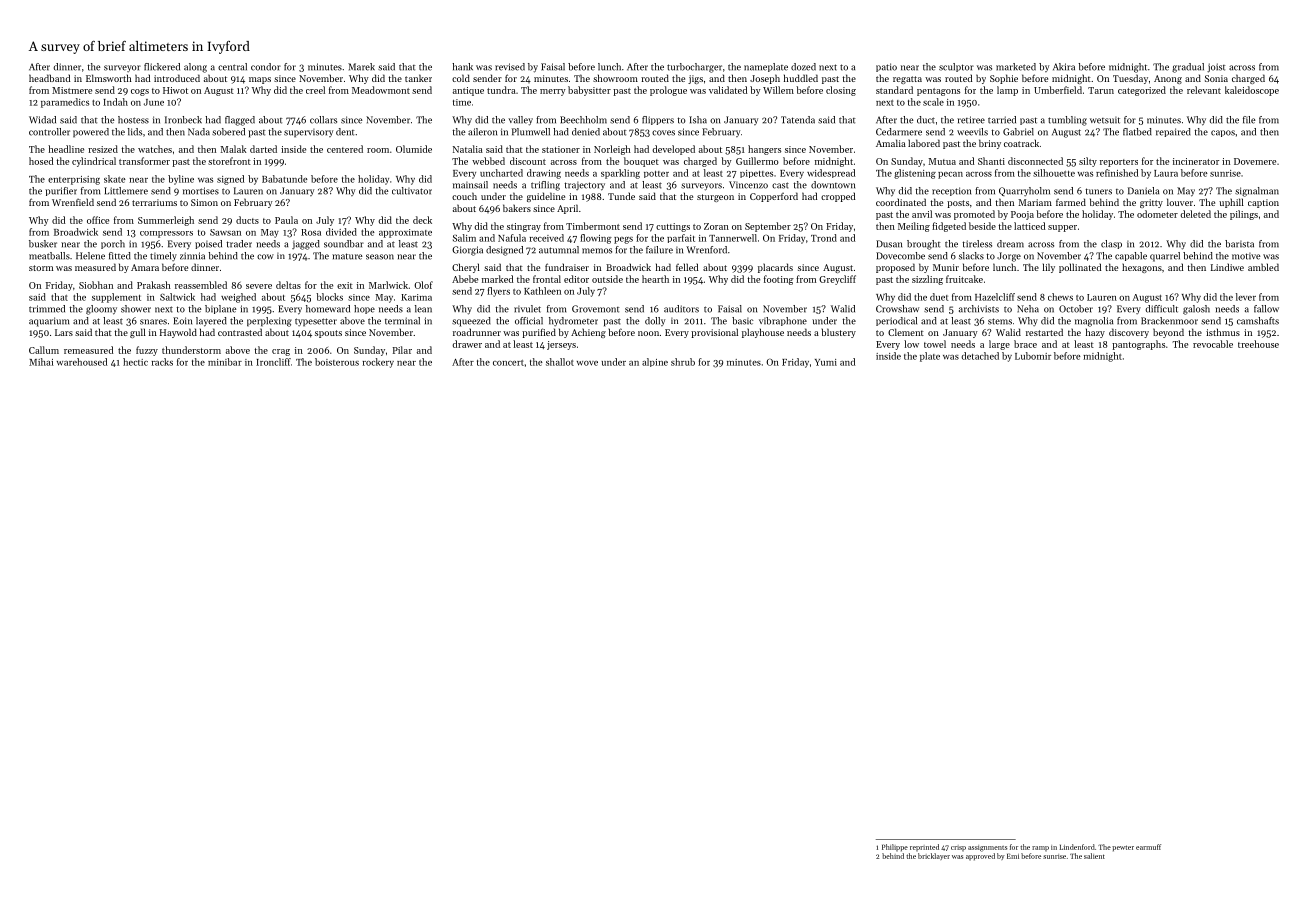 This image has width=1308, height=924. I want to click on detached, so click(980, 356).
